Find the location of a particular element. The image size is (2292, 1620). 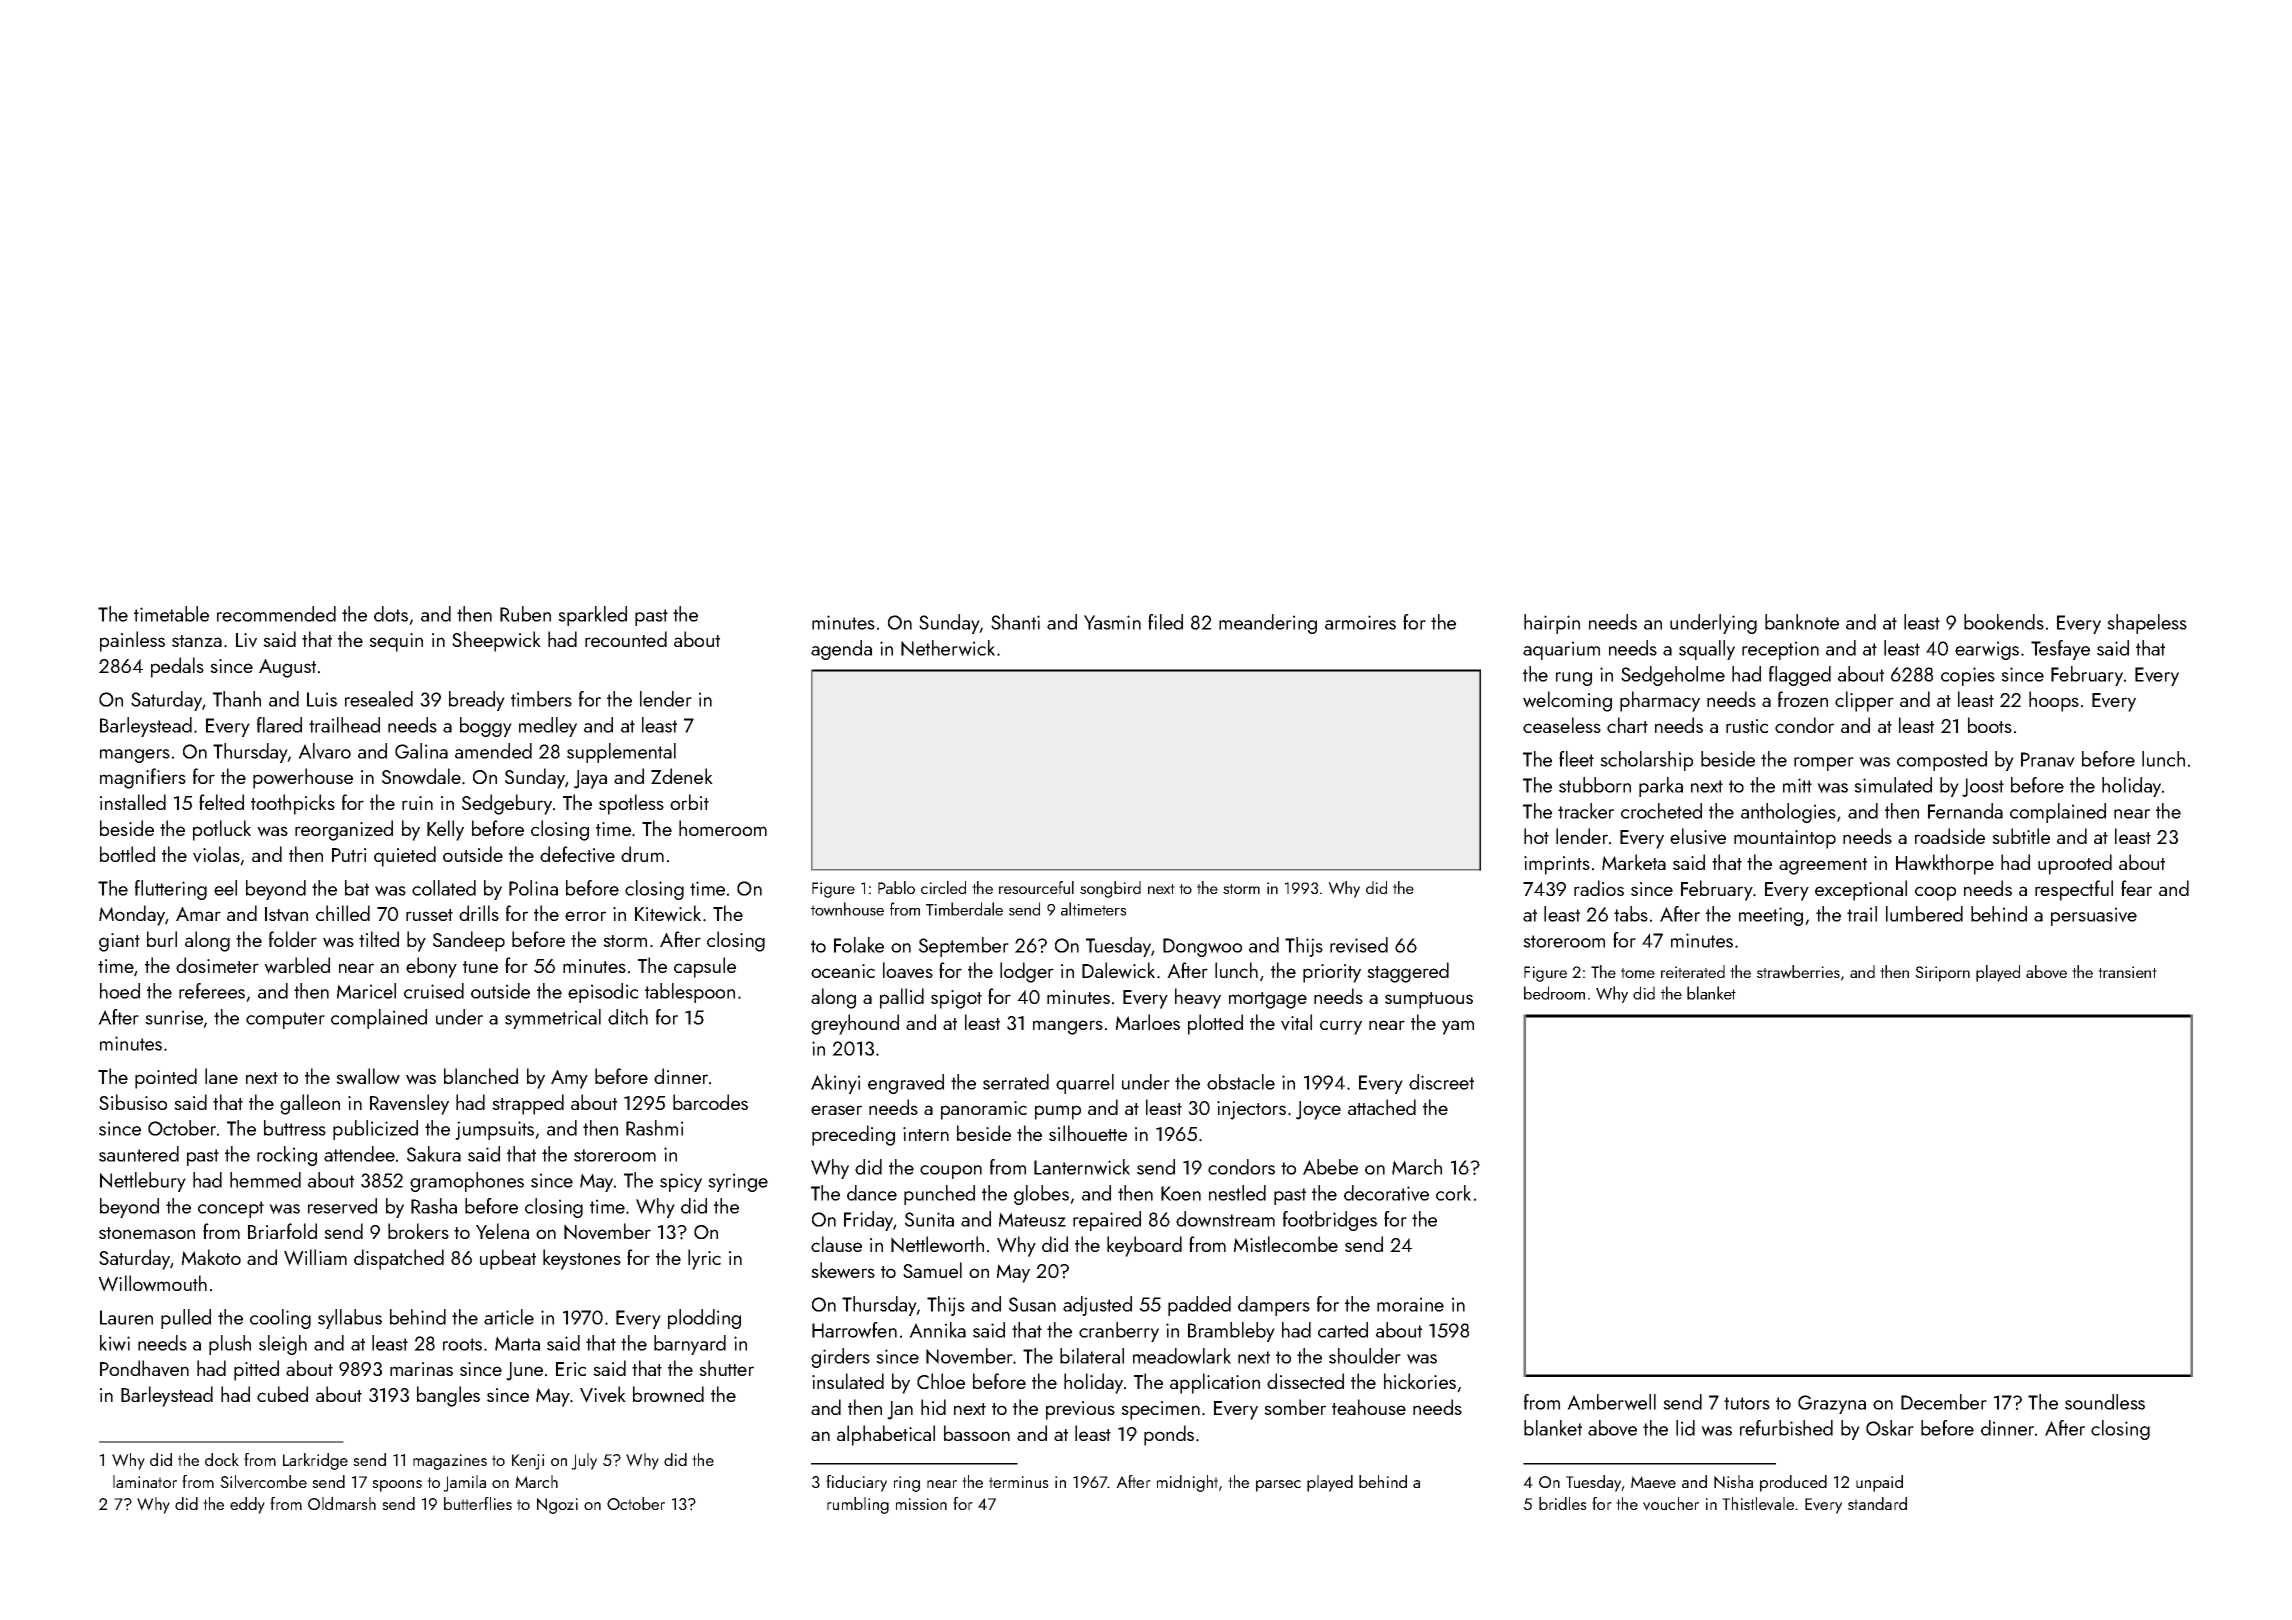

magnifiers is located at coordinates (143, 778).
